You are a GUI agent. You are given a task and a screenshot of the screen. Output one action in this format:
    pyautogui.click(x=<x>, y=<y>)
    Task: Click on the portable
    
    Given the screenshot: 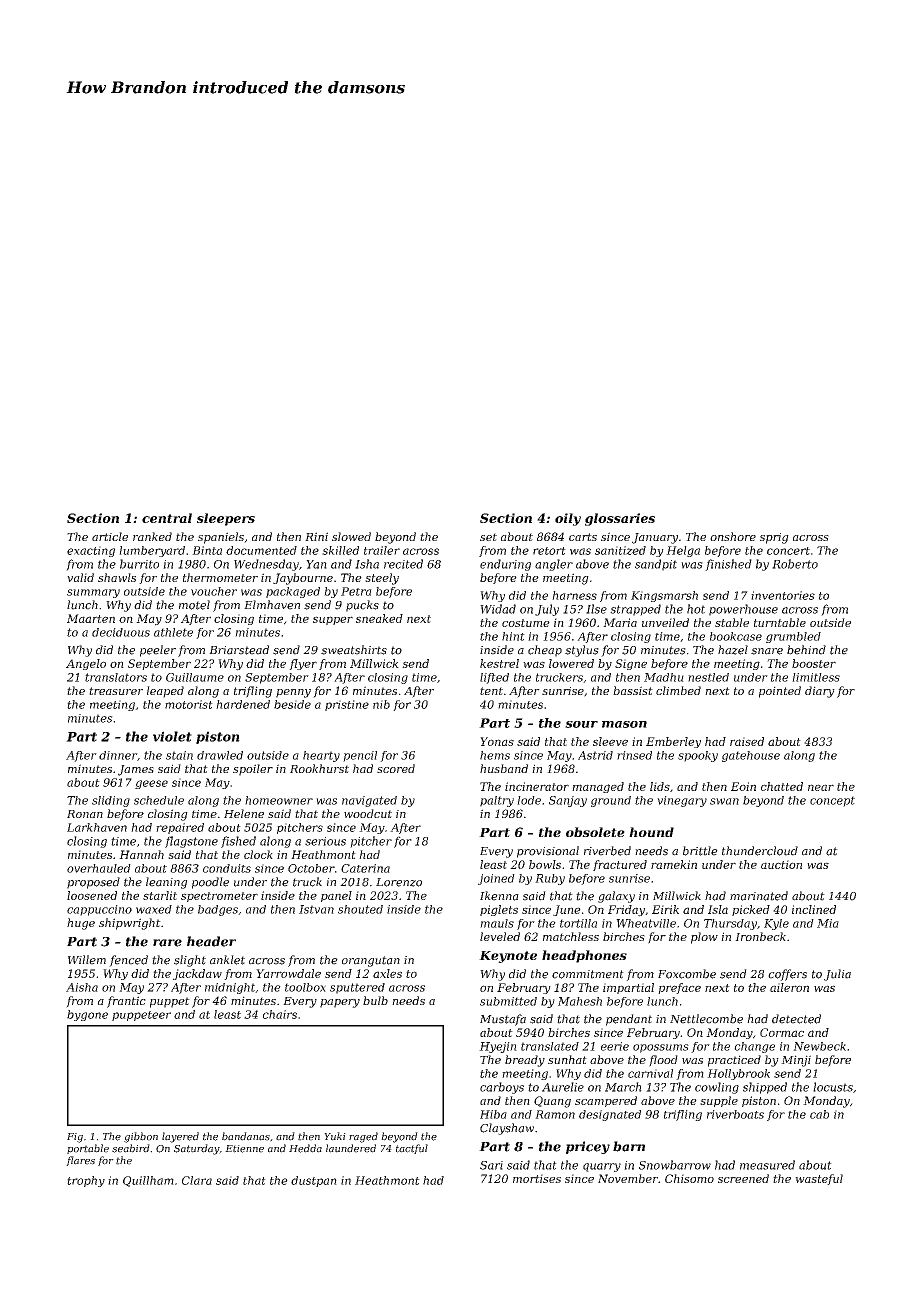 What is the action you would take?
    pyautogui.click(x=88, y=1149)
